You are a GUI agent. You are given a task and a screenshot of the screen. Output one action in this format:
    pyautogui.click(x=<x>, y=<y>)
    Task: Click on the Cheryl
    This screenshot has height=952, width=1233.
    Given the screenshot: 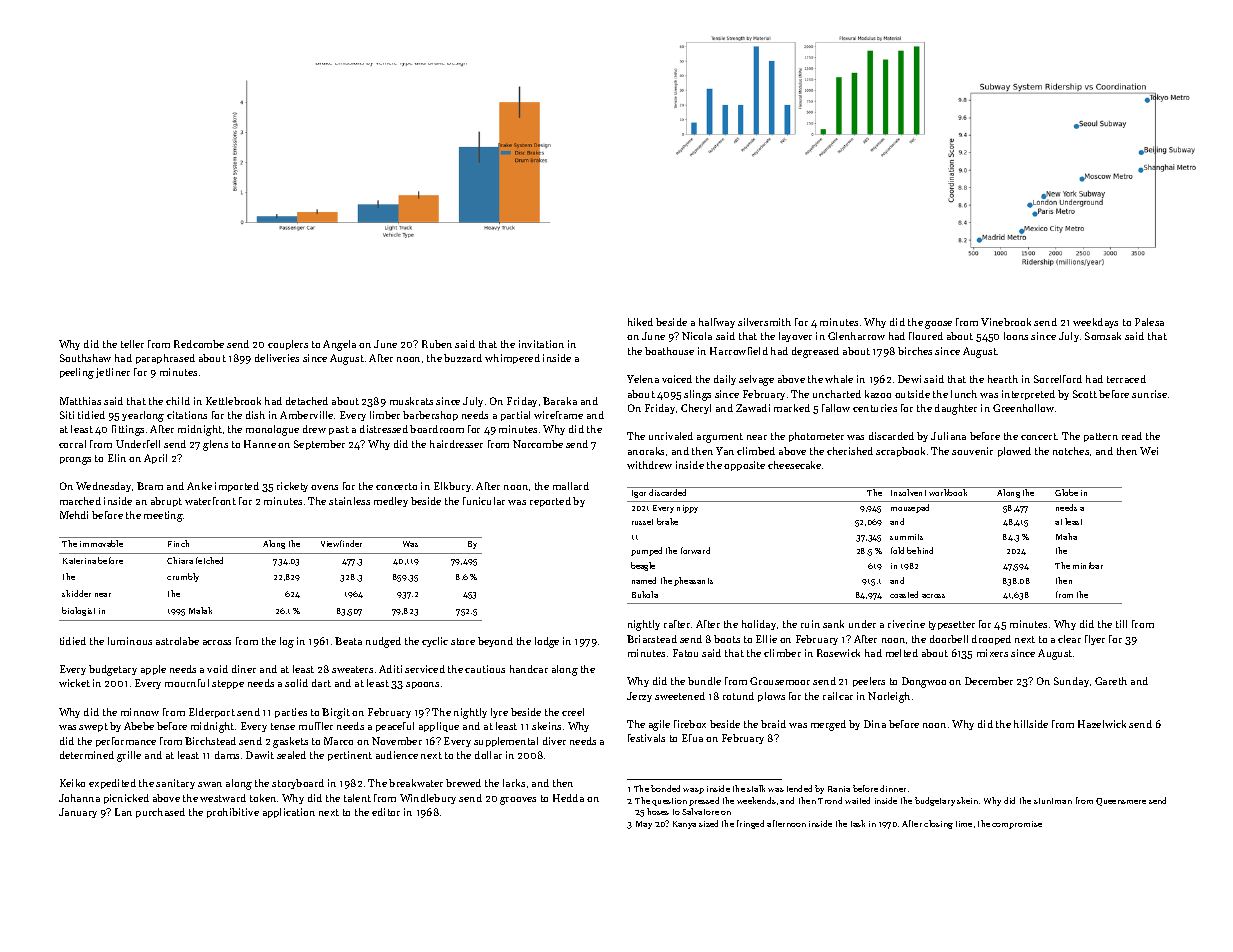 What is the action you would take?
    pyautogui.click(x=696, y=409)
